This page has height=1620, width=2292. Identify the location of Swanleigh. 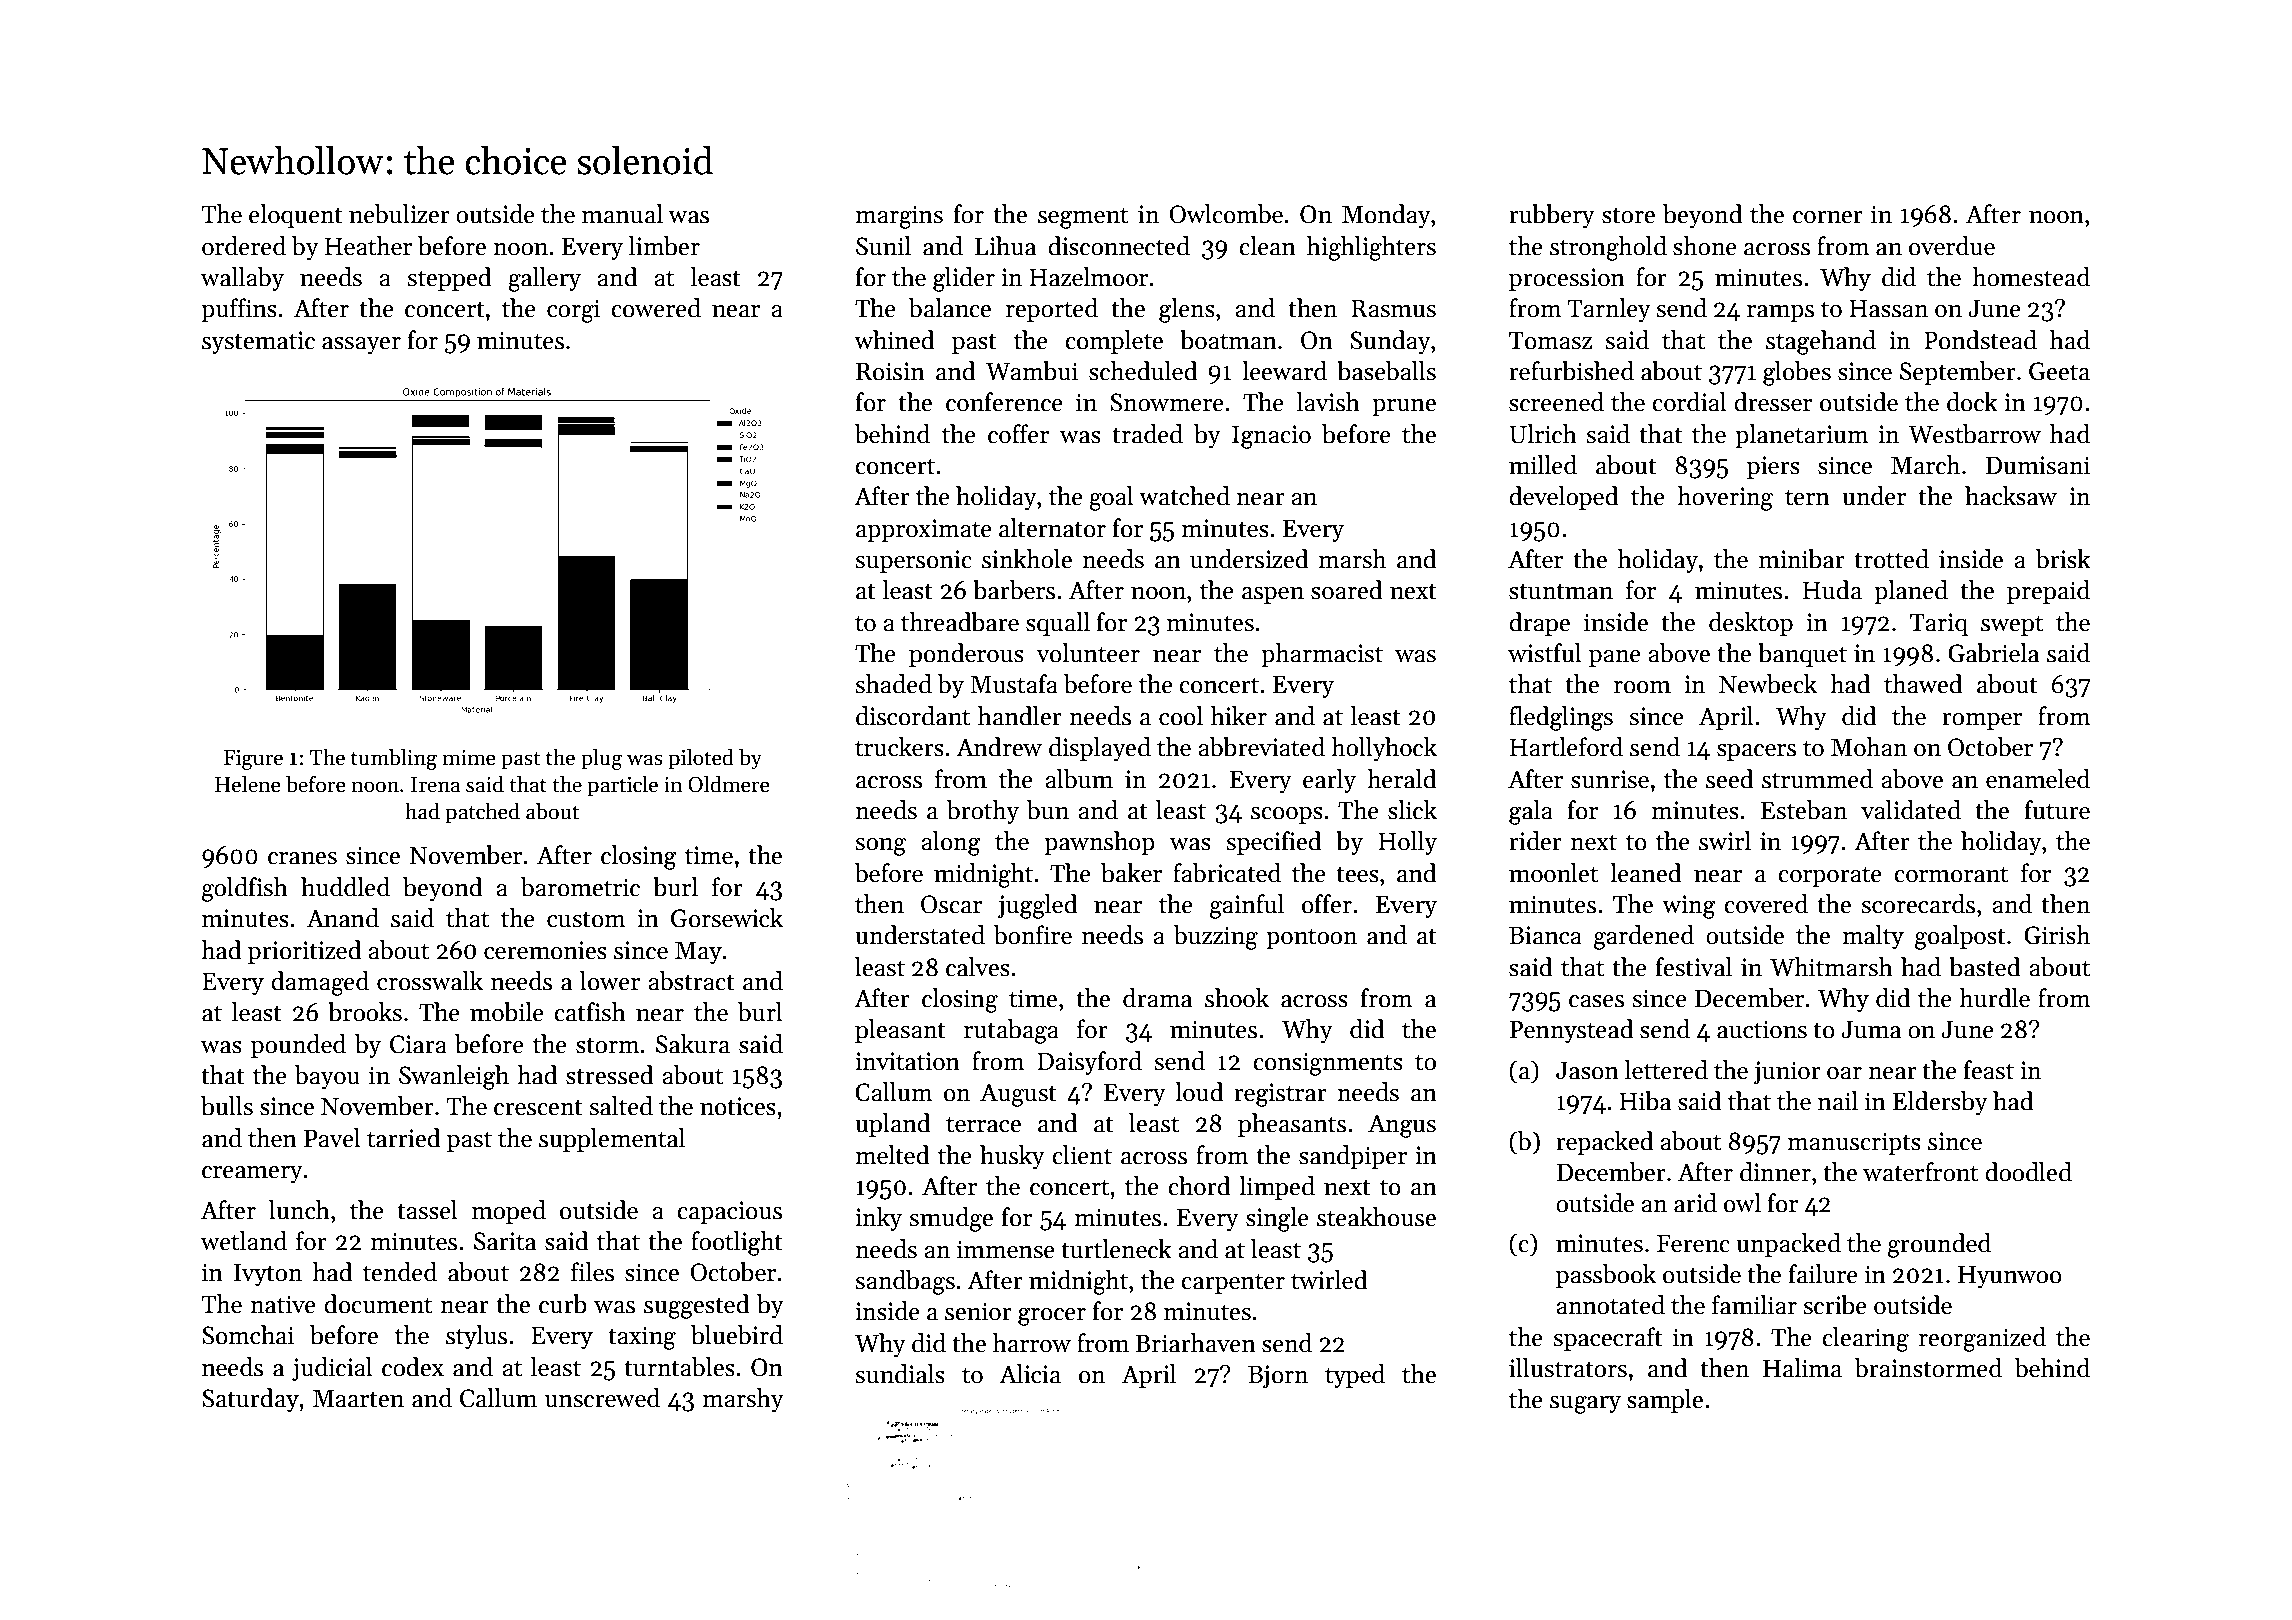
(454, 1077).
